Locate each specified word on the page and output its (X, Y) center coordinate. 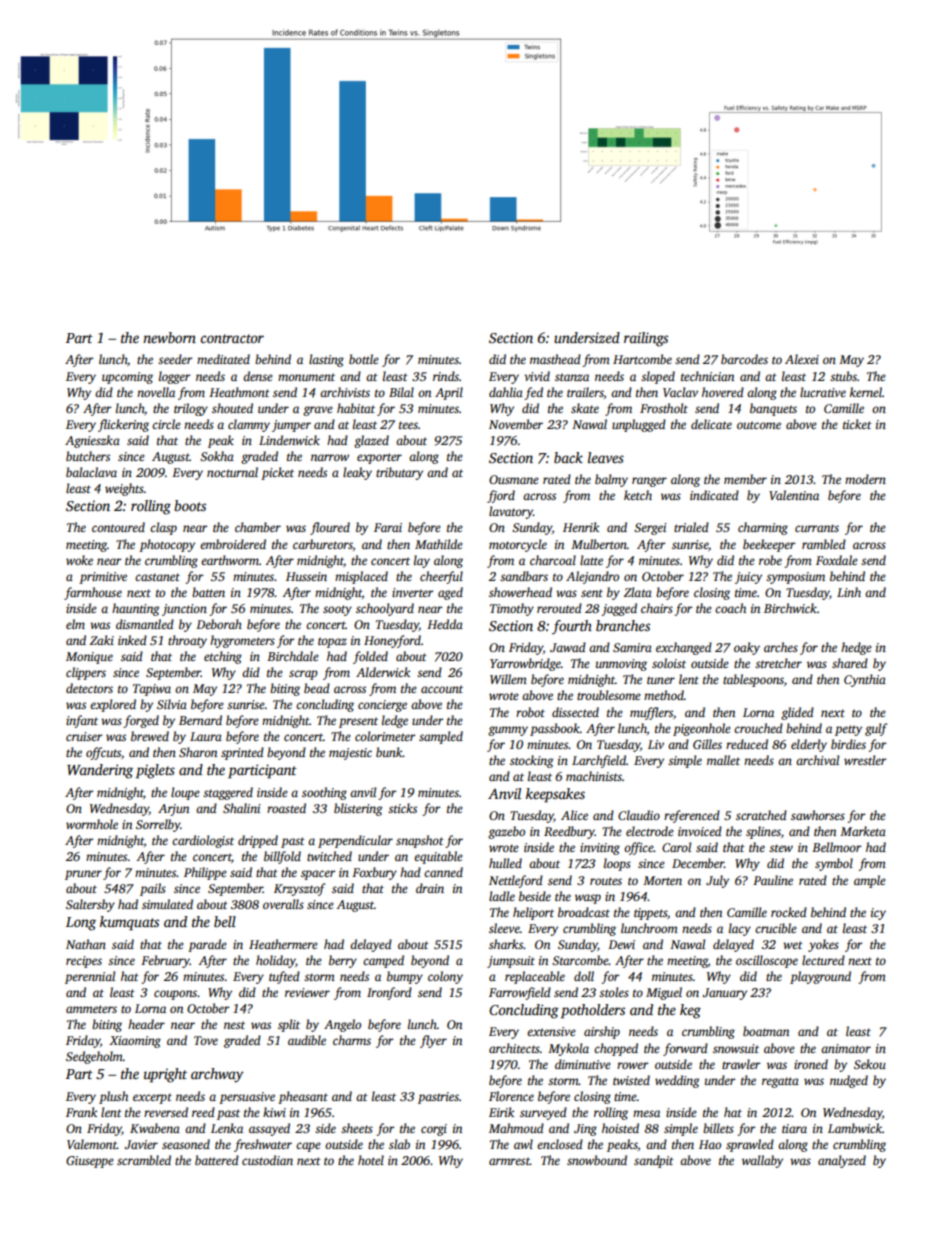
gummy (508, 731)
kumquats (129, 923)
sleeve (504, 928)
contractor (232, 338)
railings (646, 339)
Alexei (802, 359)
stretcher (778, 663)
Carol (676, 847)
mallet (723, 760)
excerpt (152, 1098)
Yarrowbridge (525, 664)
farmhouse (93, 593)
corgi (434, 1130)
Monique (89, 658)
